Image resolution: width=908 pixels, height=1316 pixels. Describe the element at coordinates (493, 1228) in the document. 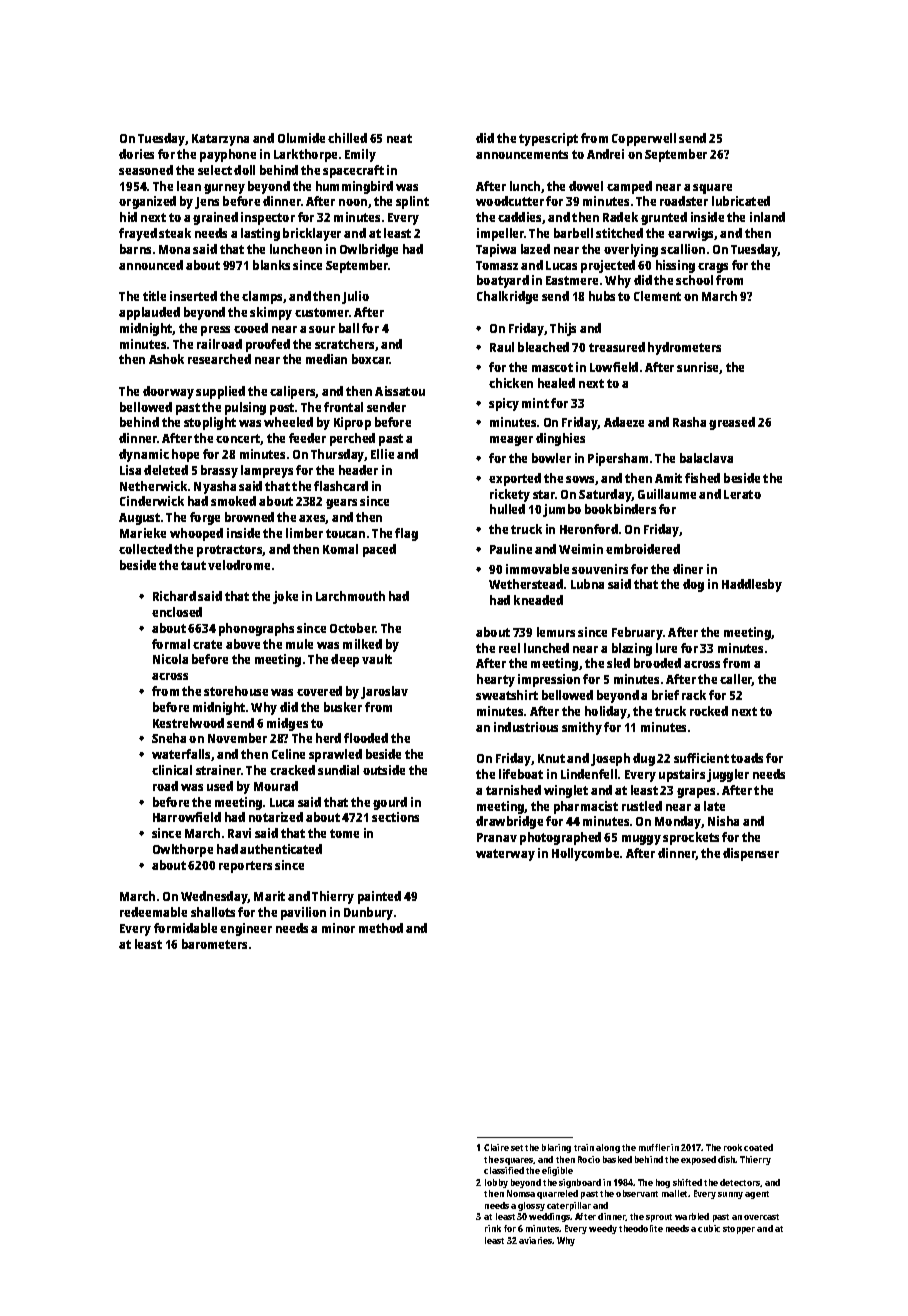

I see `rink` at that location.
